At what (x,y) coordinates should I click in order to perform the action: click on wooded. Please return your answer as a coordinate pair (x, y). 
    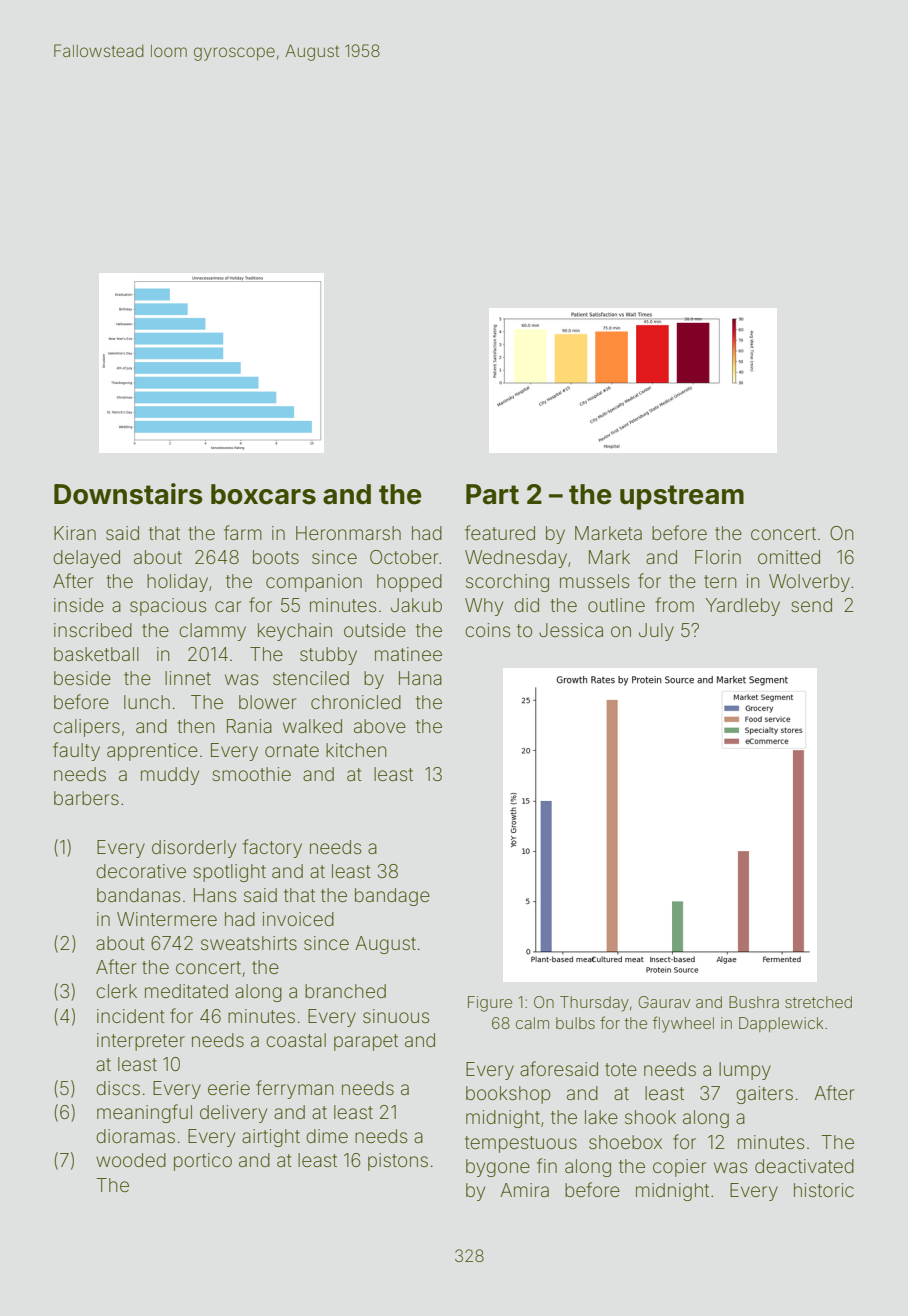
    Looking at the image, I should click on (131, 1160).
